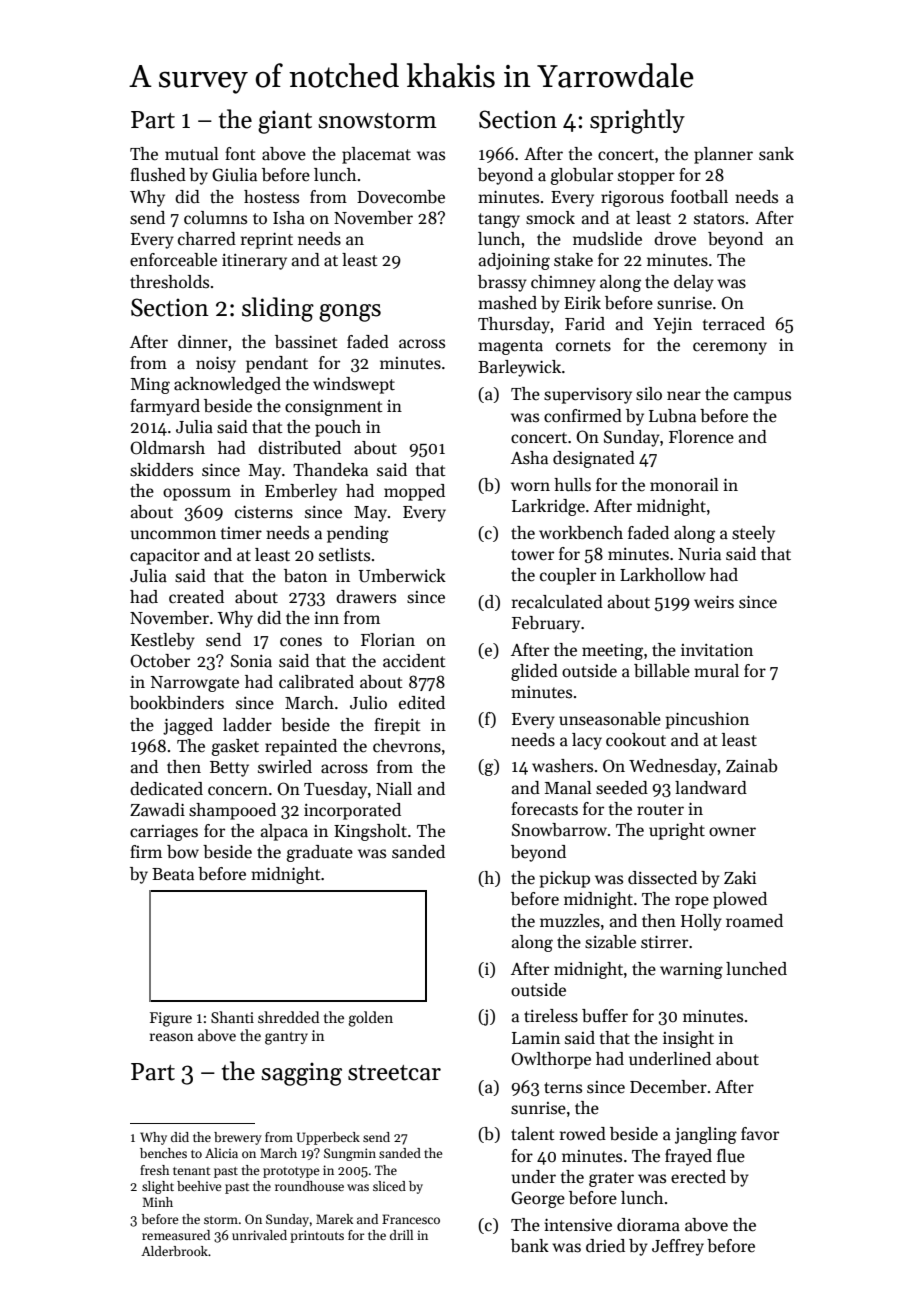 The height and width of the image is (1314, 924). Describe the element at coordinates (394, 1073) in the image. I see `streetcar` at that location.
